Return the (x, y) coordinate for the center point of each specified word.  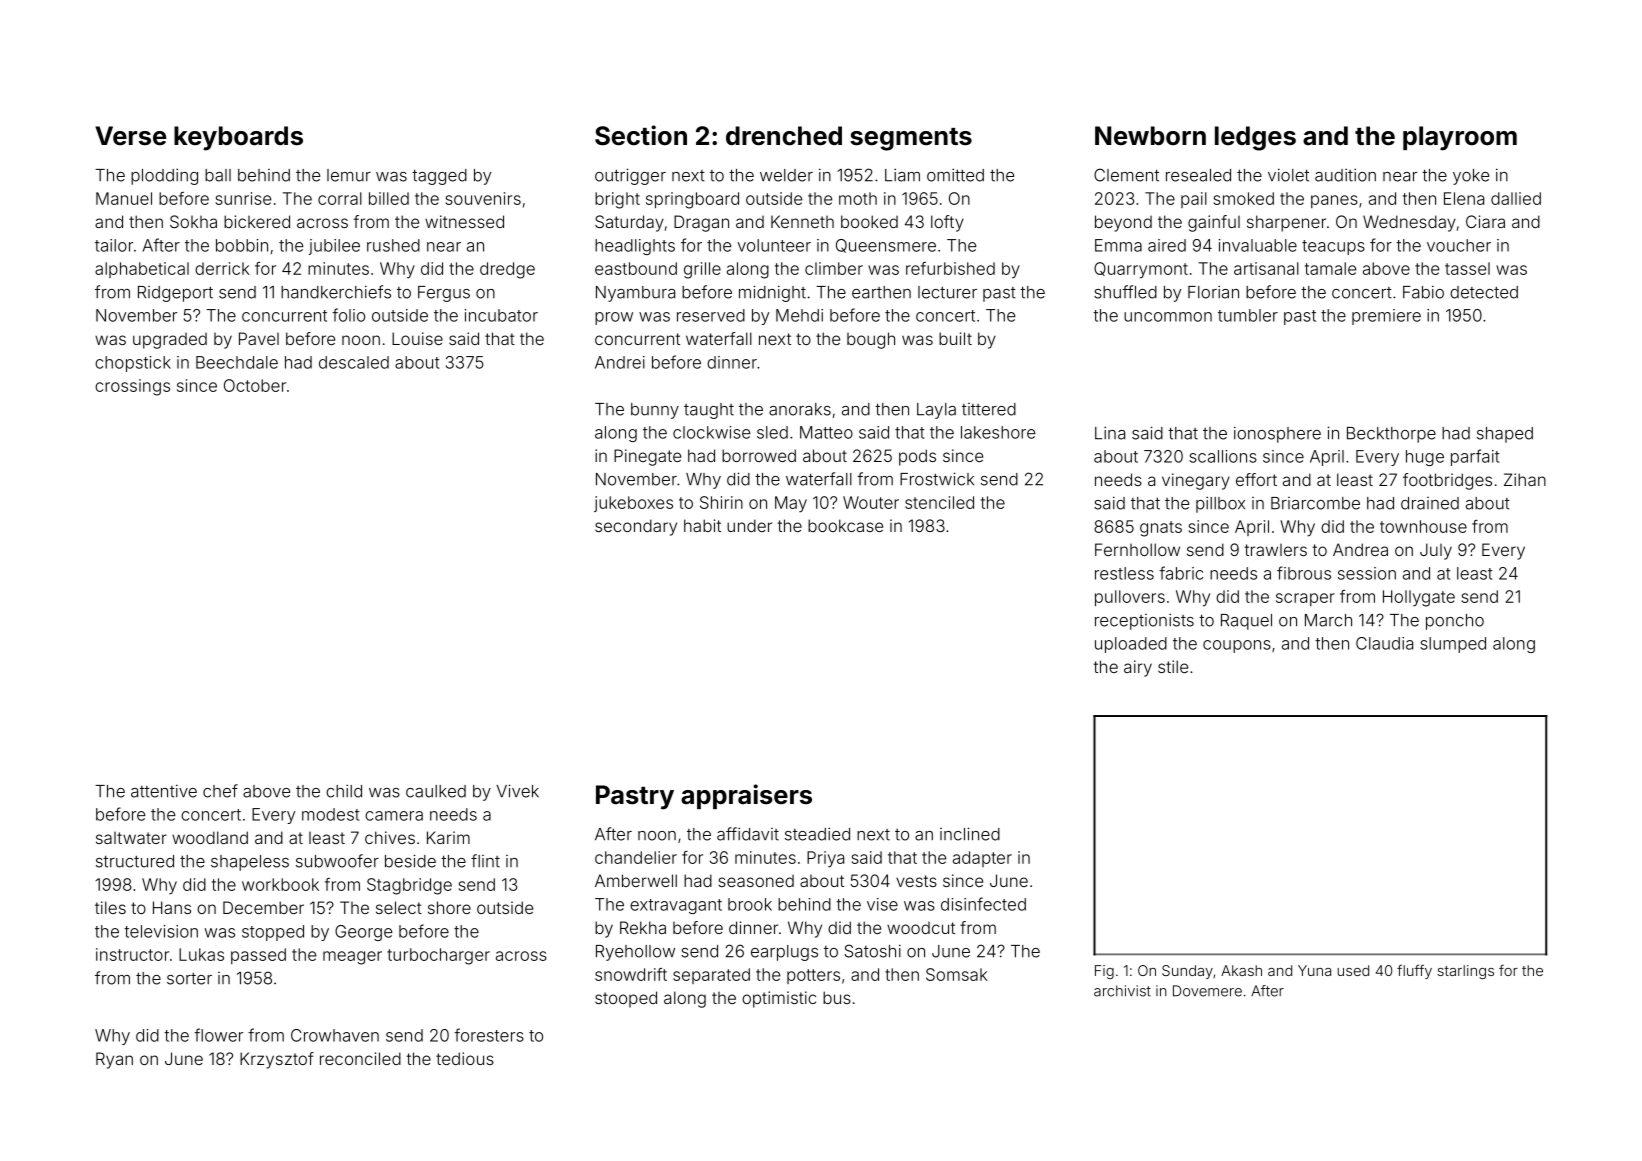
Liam (902, 175)
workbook (280, 884)
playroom (1460, 138)
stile (1173, 666)
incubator (501, 315)
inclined (970, 834)
